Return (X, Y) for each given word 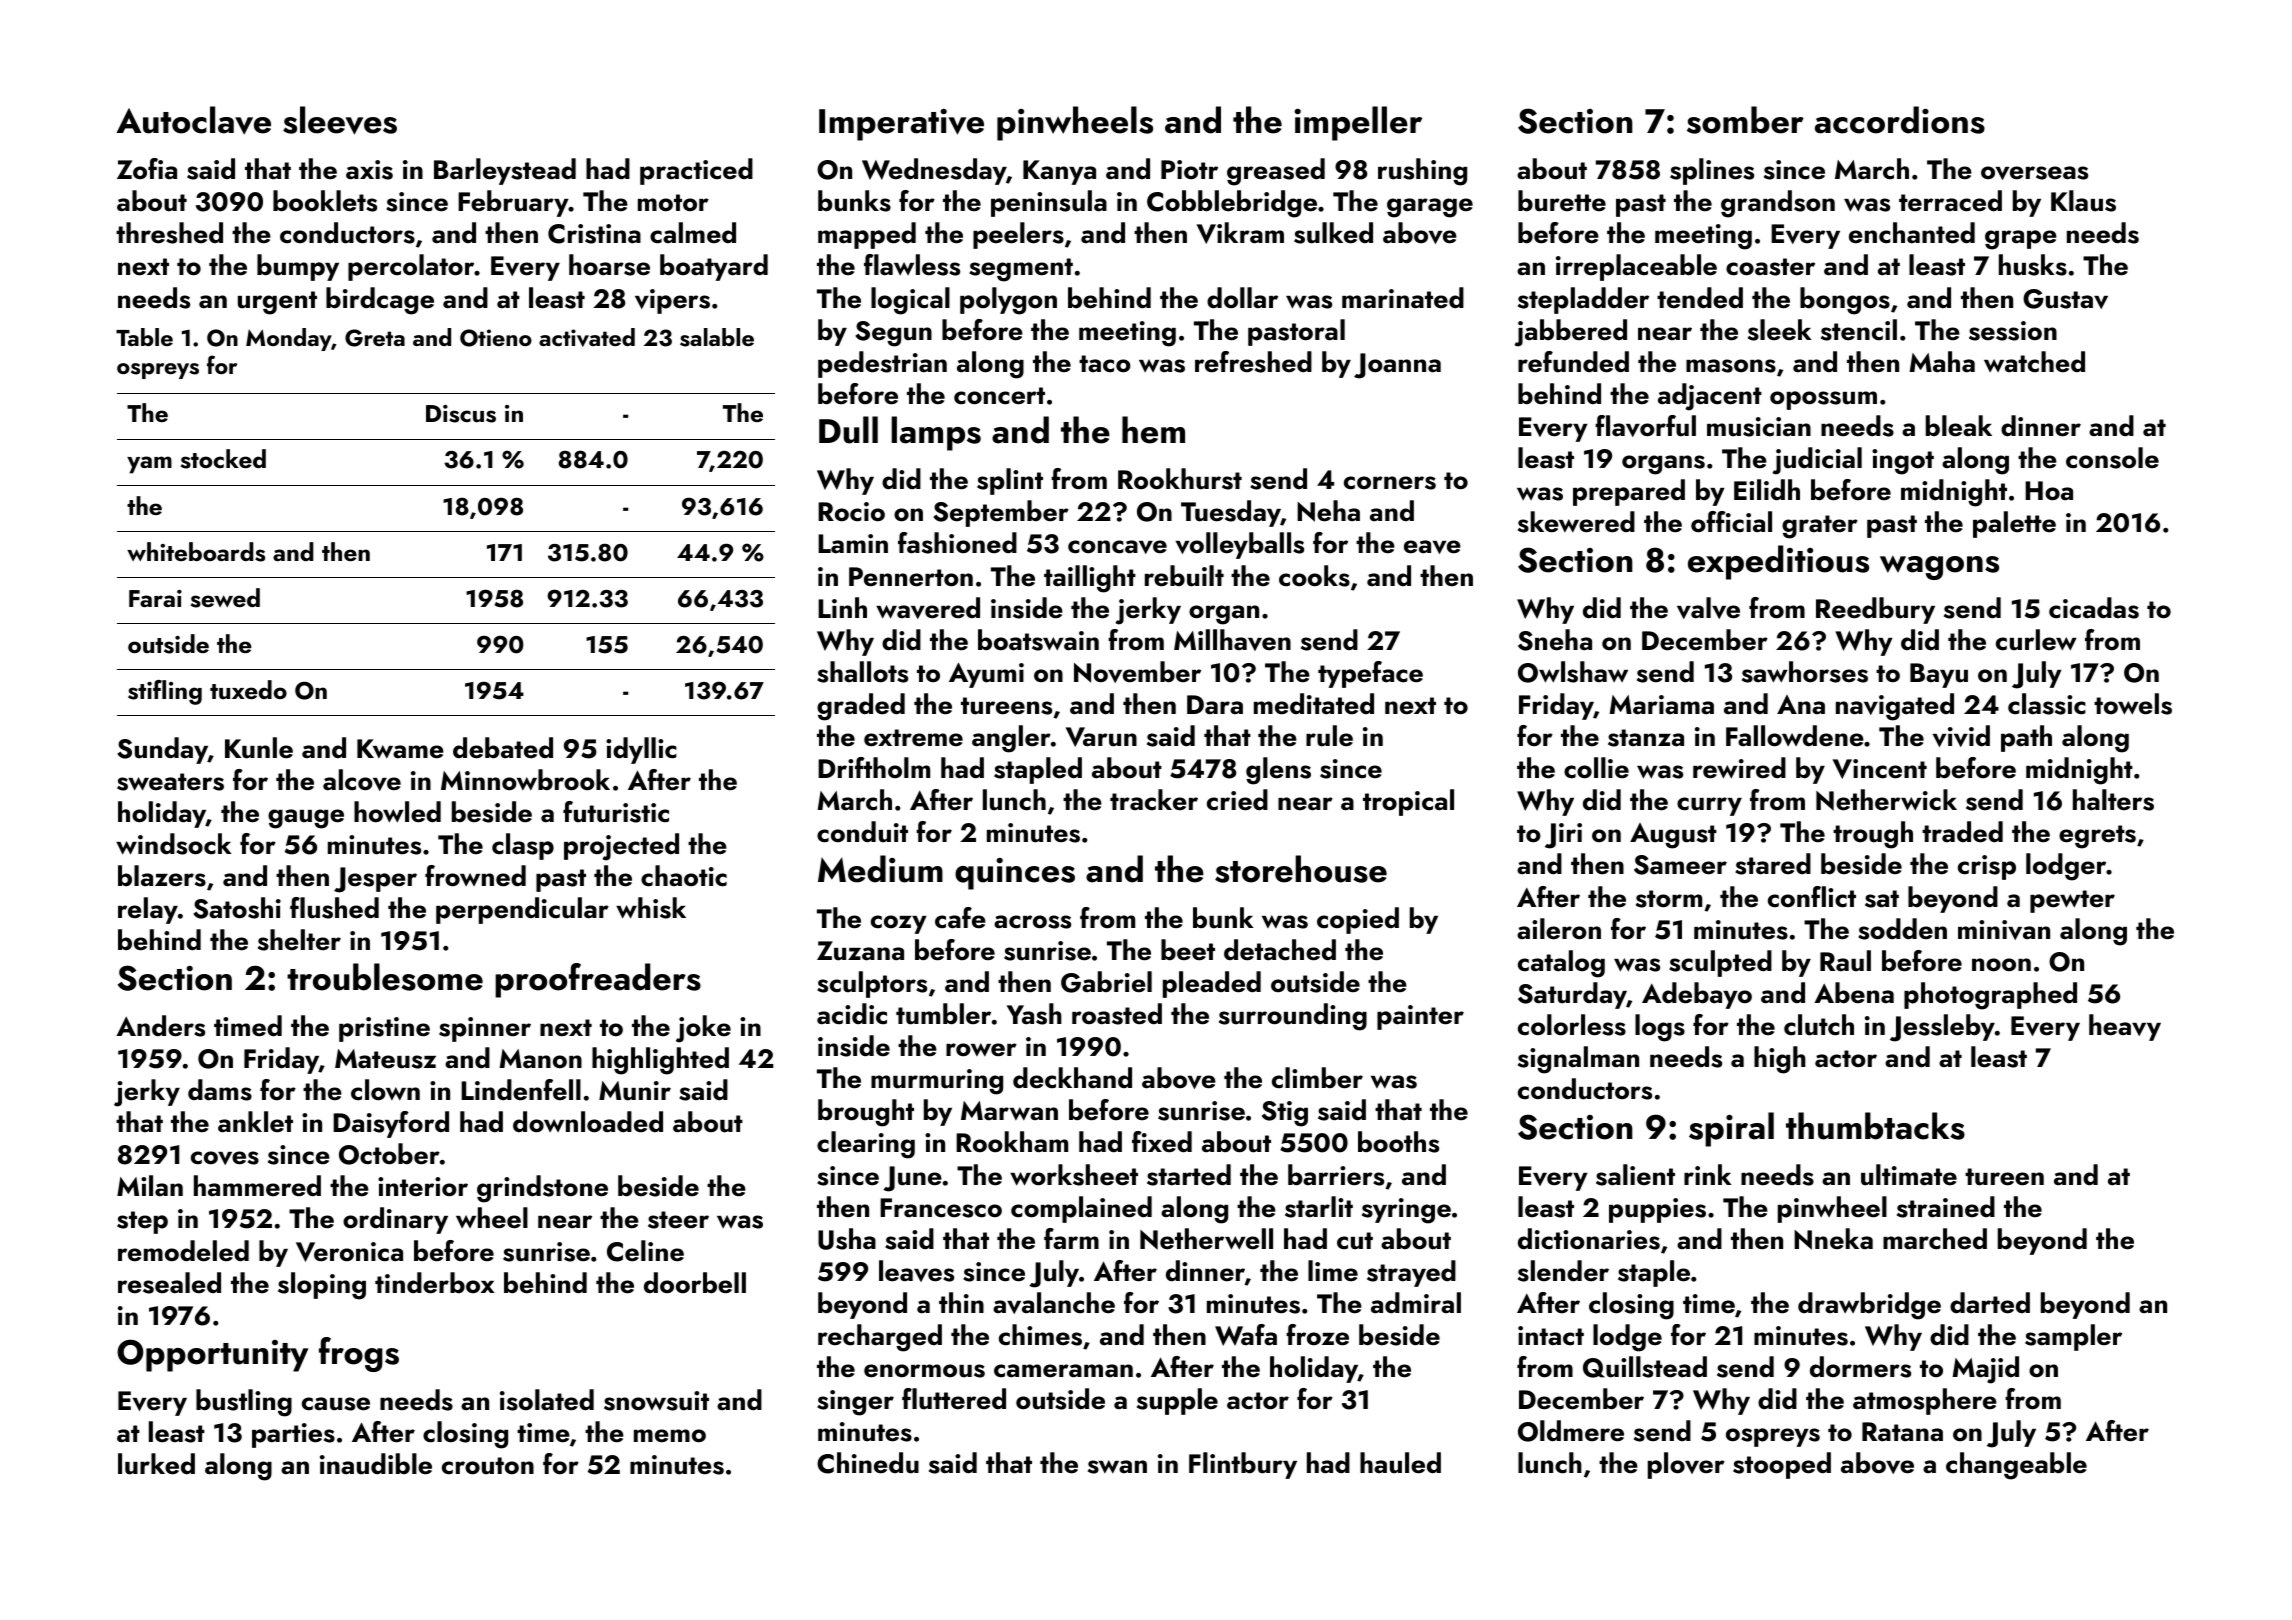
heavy (2125, 1027)
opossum (1823, 400)
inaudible (376, 1464)
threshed (169, 233)
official (1731, 522)
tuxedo (248, 689)
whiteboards (196, 552)
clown (385, 1090)
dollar (1242, 298)
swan (1117, 1467)
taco (1105, 364)
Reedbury (1875, 610)
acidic (852, 1014)
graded (861, 707)
